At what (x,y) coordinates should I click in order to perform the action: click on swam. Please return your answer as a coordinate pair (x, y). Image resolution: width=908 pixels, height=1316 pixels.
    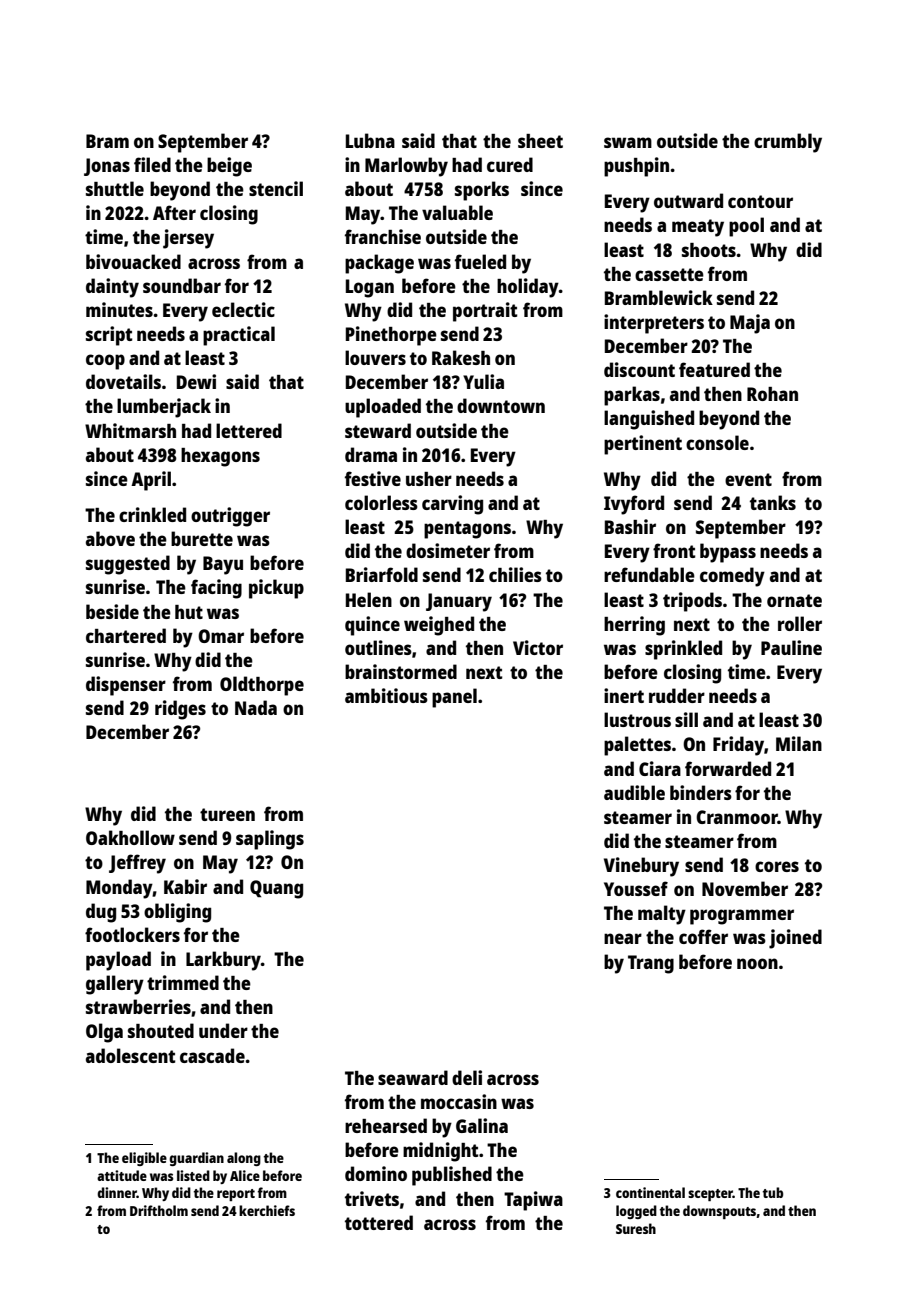
    Looking at the image, I should click on (628, 142).
